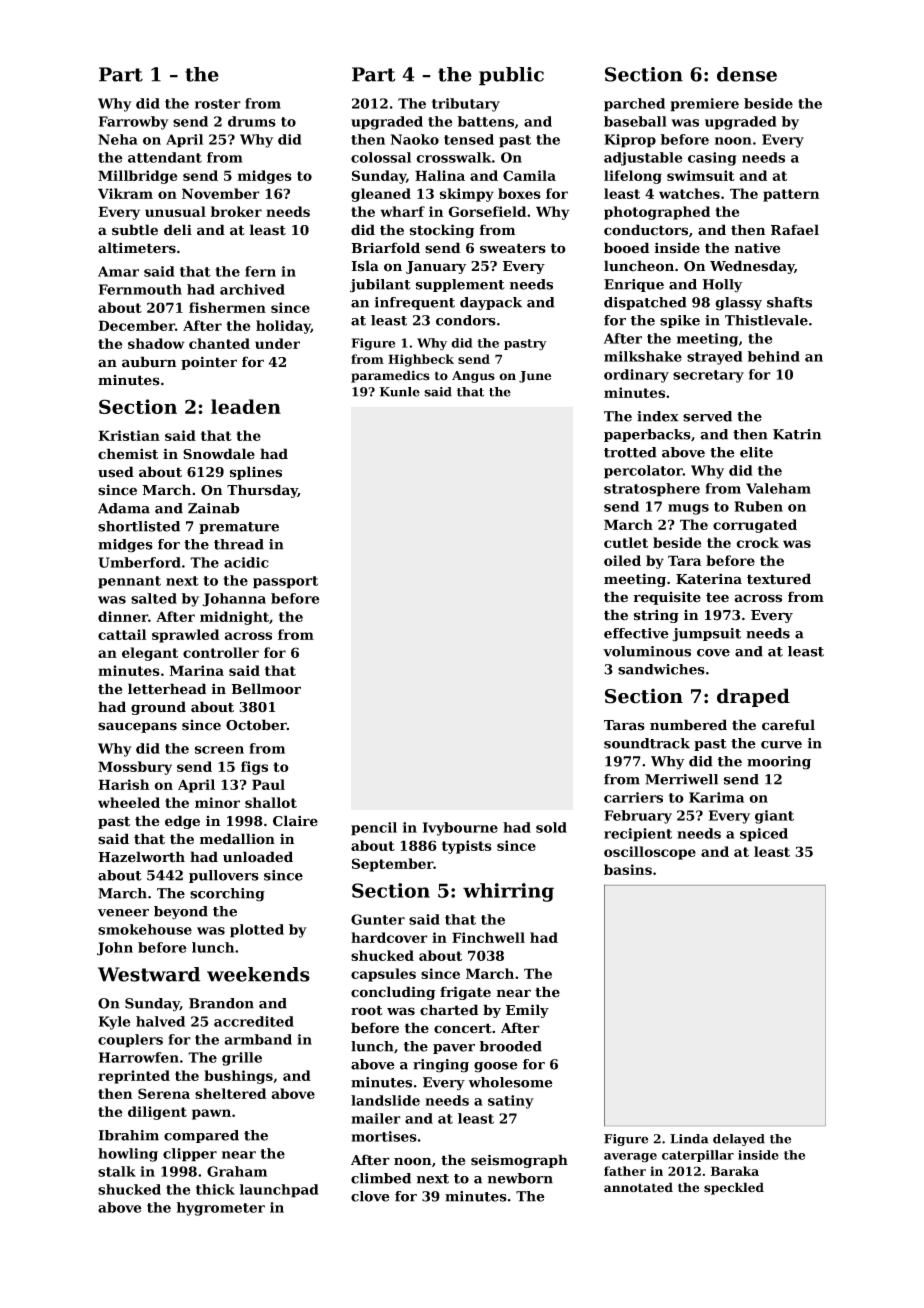 The height and width of the screenshot is (1308, 924). What do you see at coordinates (221, 193) in the screenshot?
I see `November` at bounding box center [221, 193].
